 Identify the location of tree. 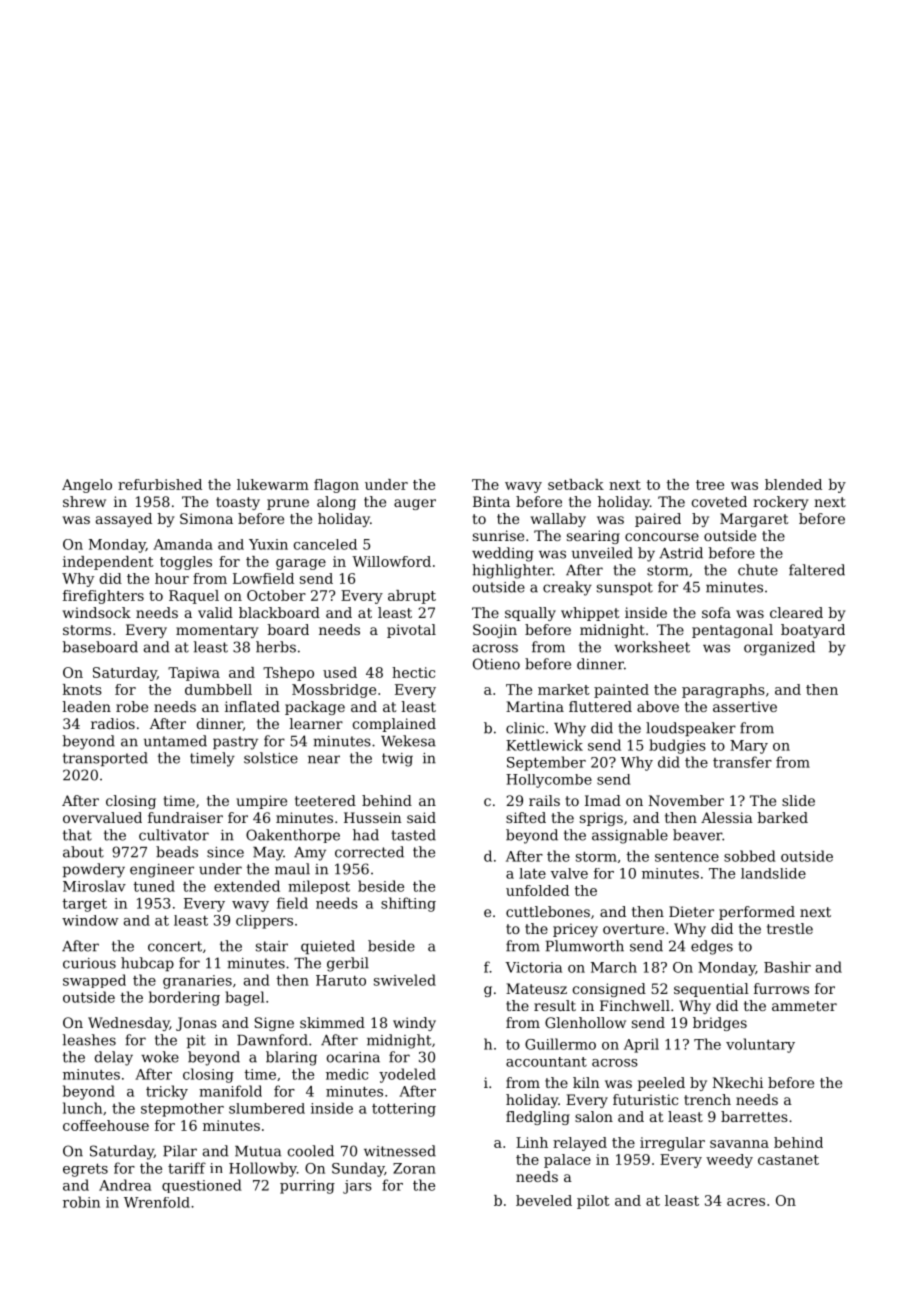
(710, 485).
